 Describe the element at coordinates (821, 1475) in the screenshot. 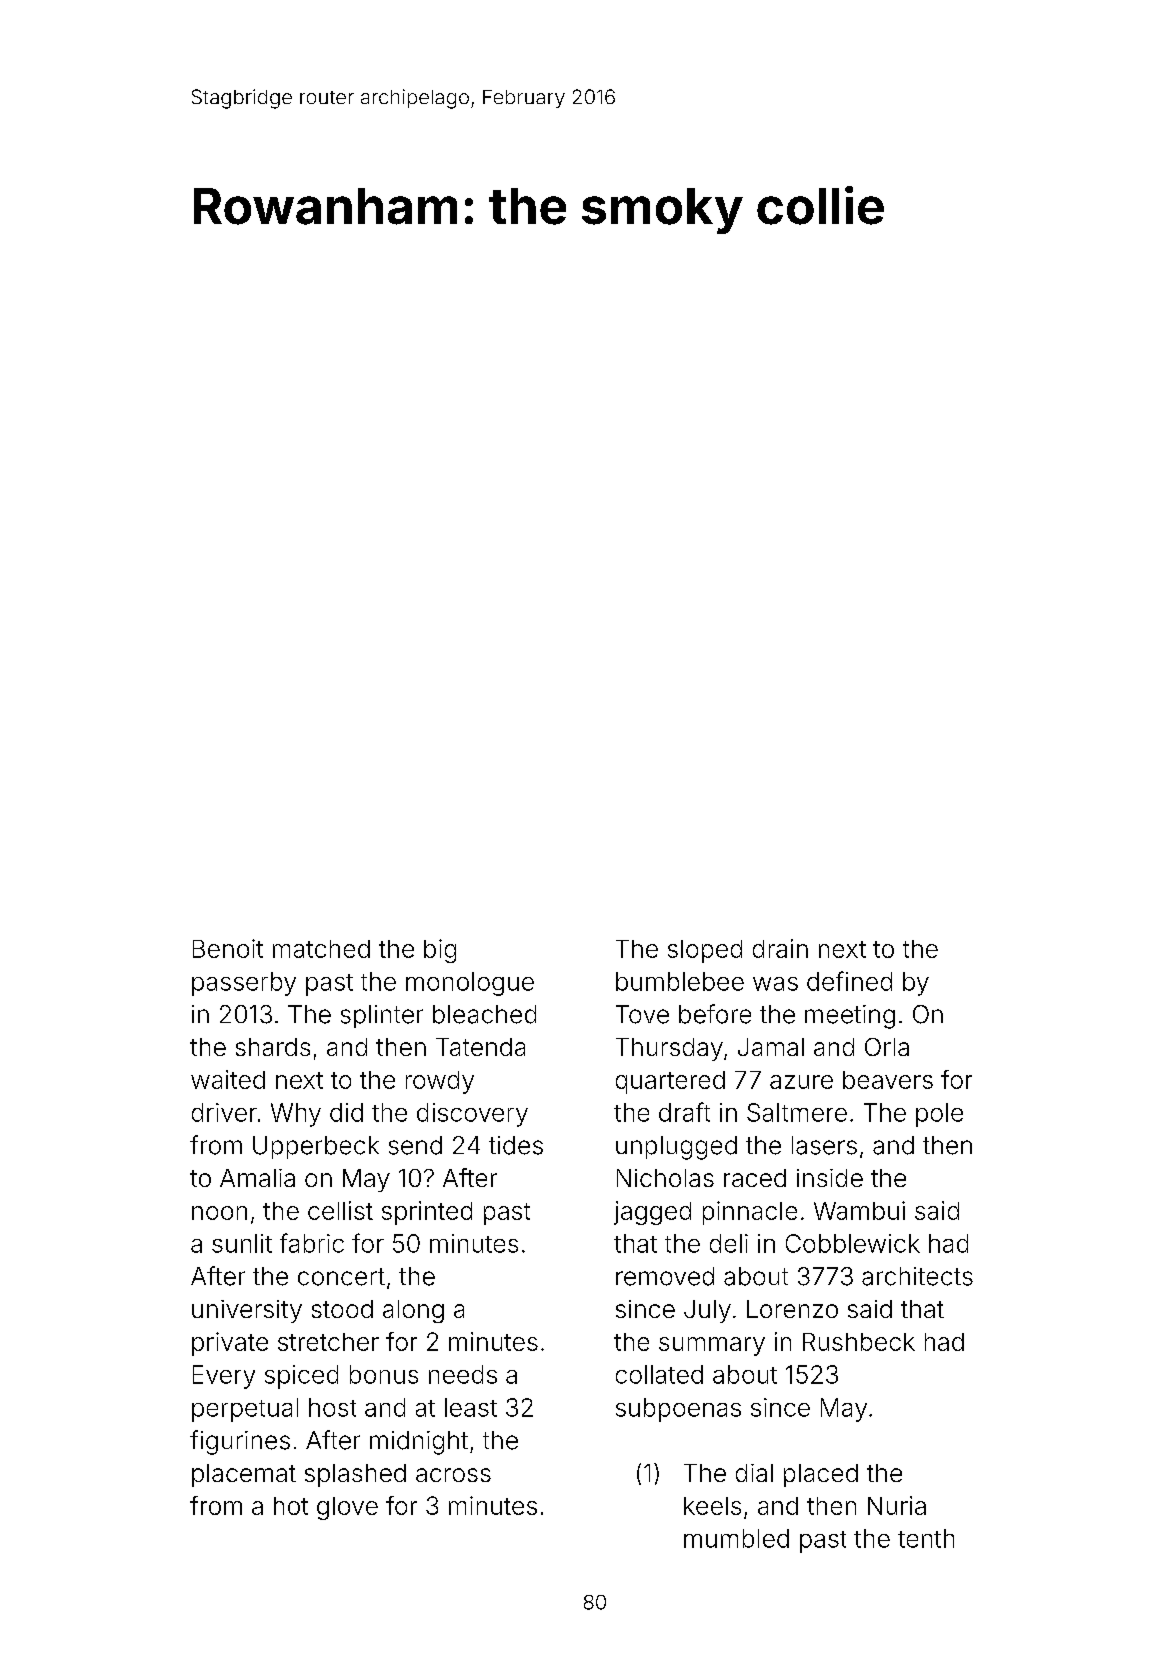

I see `placed` at that location.
